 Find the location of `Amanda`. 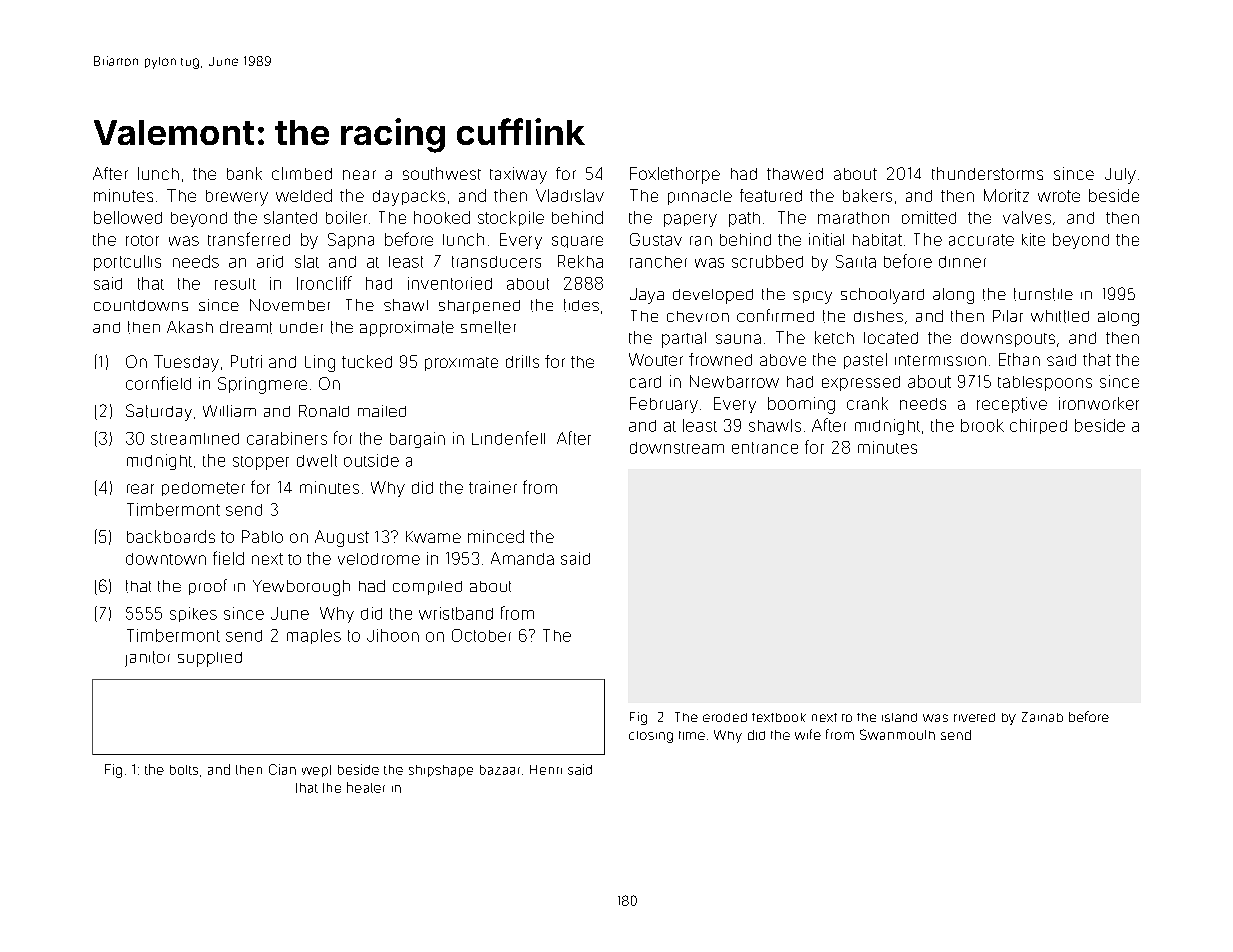

Amanda is located at coordinates (522, 558).
